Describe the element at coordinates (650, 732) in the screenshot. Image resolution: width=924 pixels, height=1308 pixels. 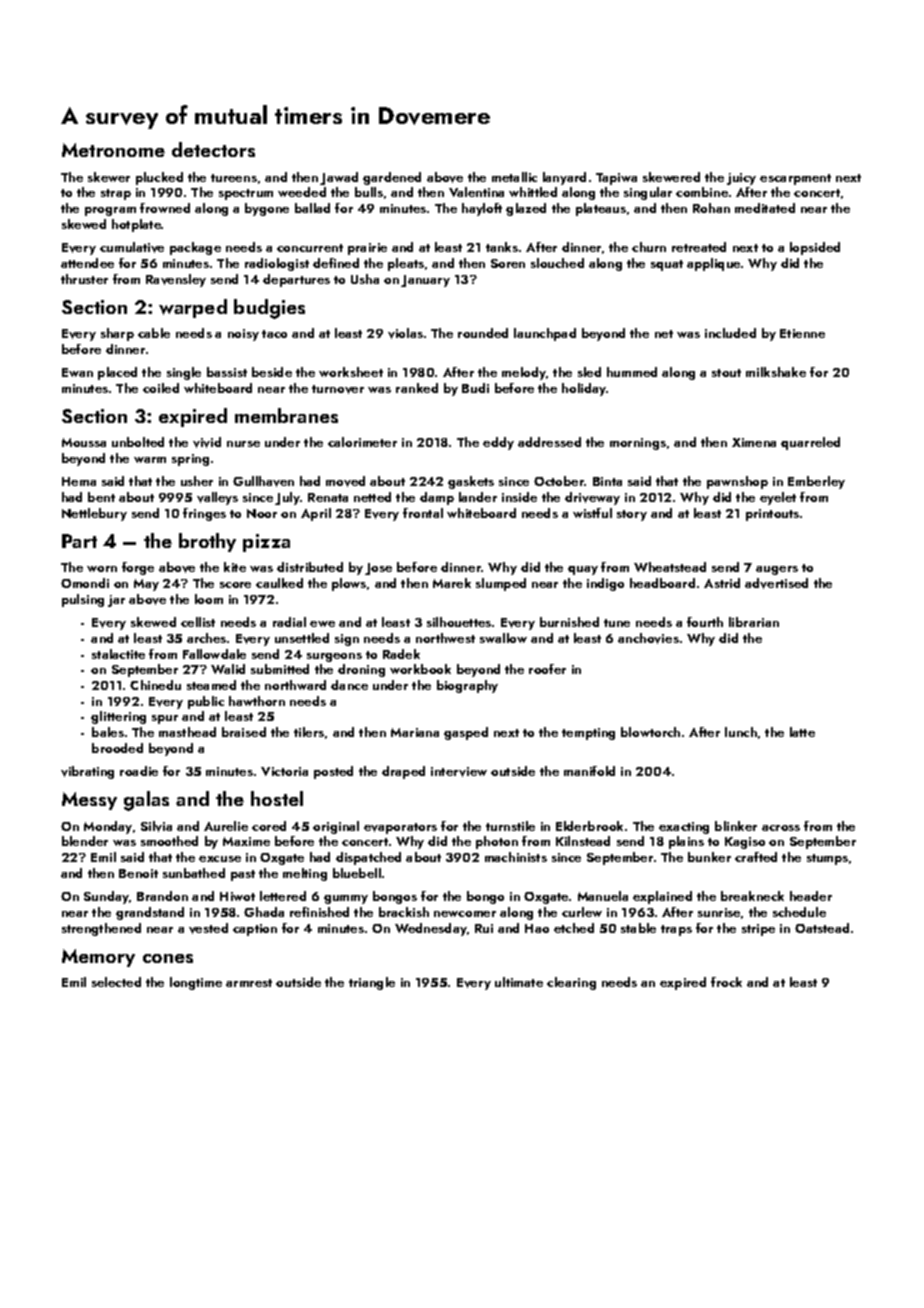
I see `blowtorch` at that location.
